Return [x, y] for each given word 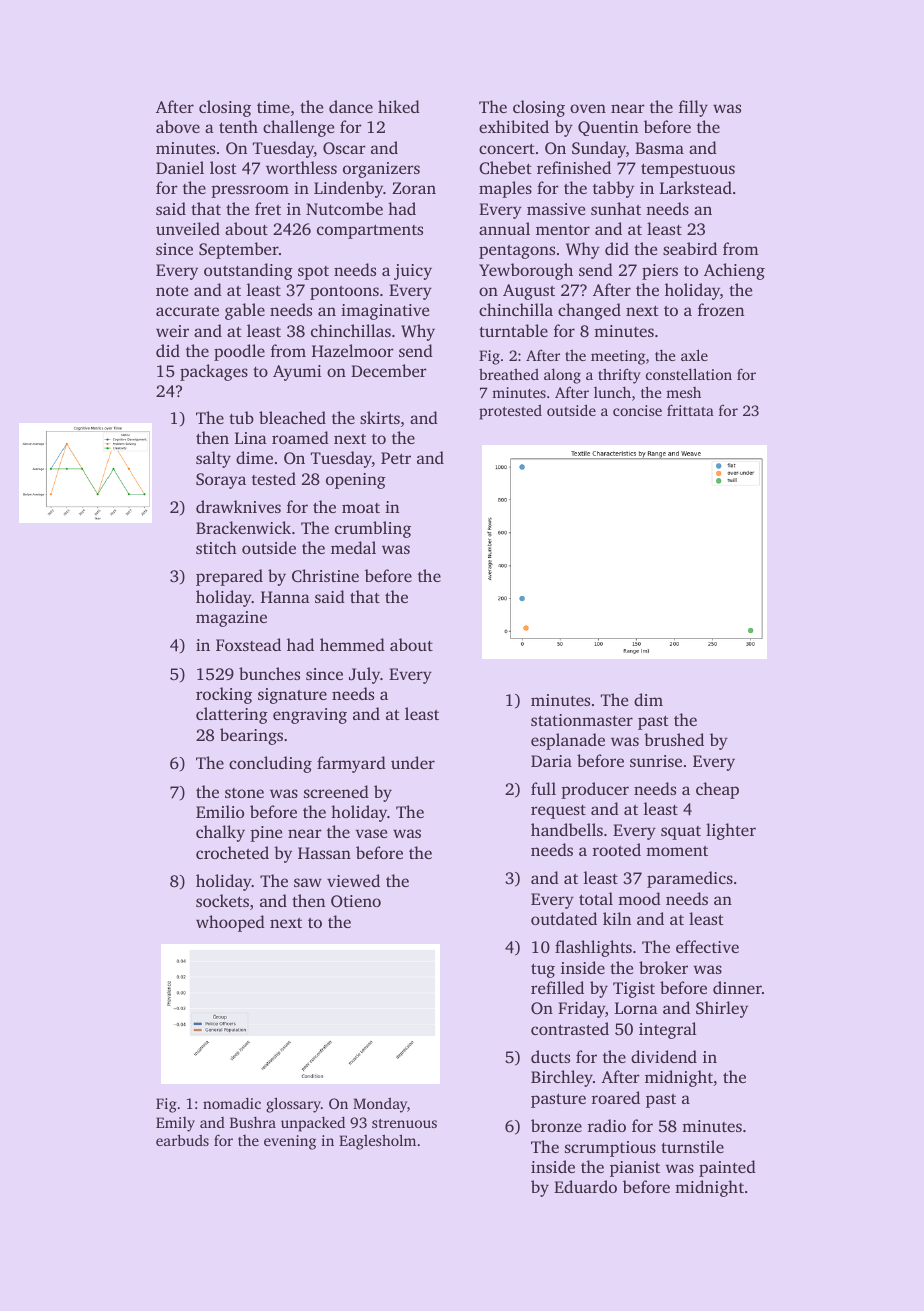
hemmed [352, 644]
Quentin [608, 128]
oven [588, 108]
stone [244, 793]
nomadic [232, 1103]
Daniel [180, 167]
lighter [731, 831]
